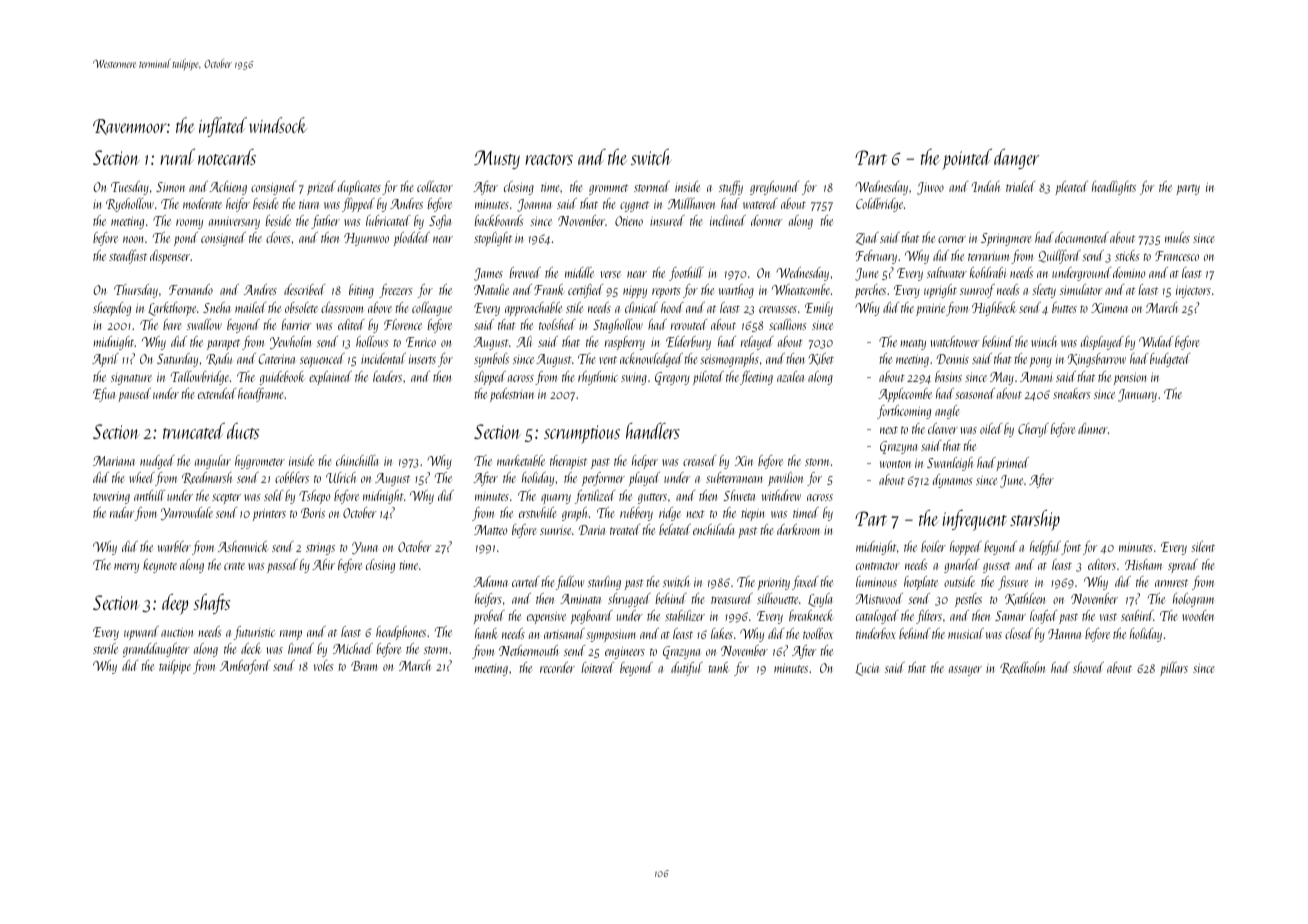  Describe the element at coordinates (324, 665) in the document. I see `voles` at that location.
